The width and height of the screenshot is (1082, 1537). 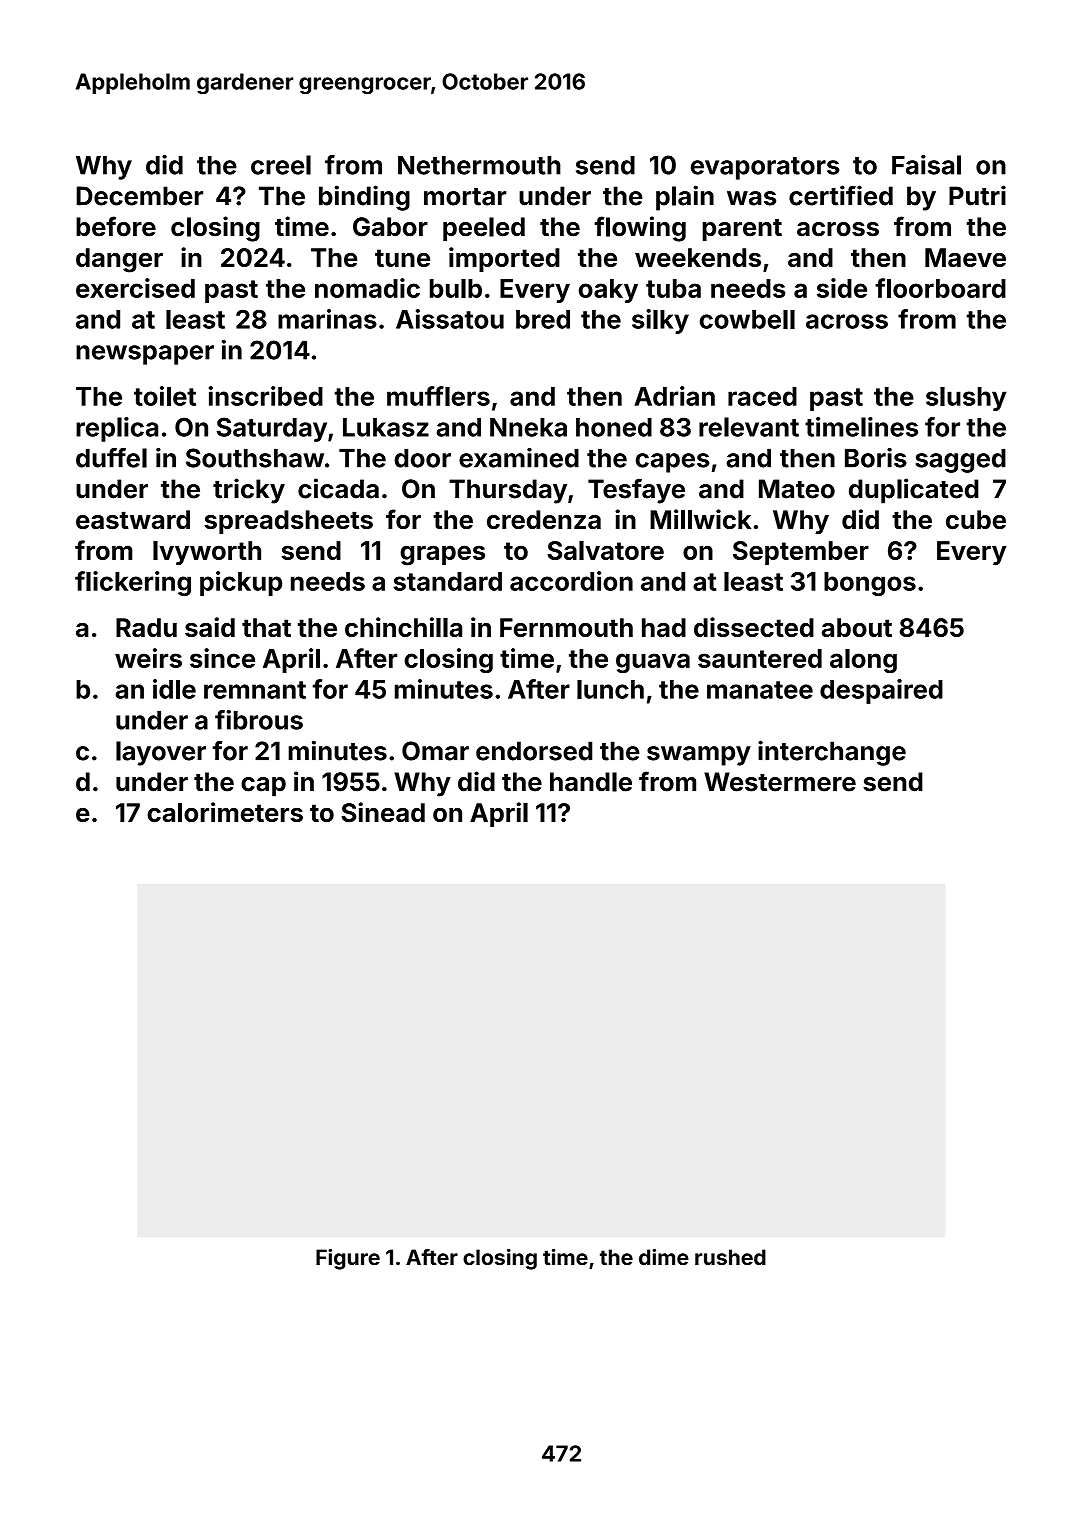 What do you see at coordinates (327, 319) in the screenshot?
I see `marinas` at bounding box center [327, 319].
